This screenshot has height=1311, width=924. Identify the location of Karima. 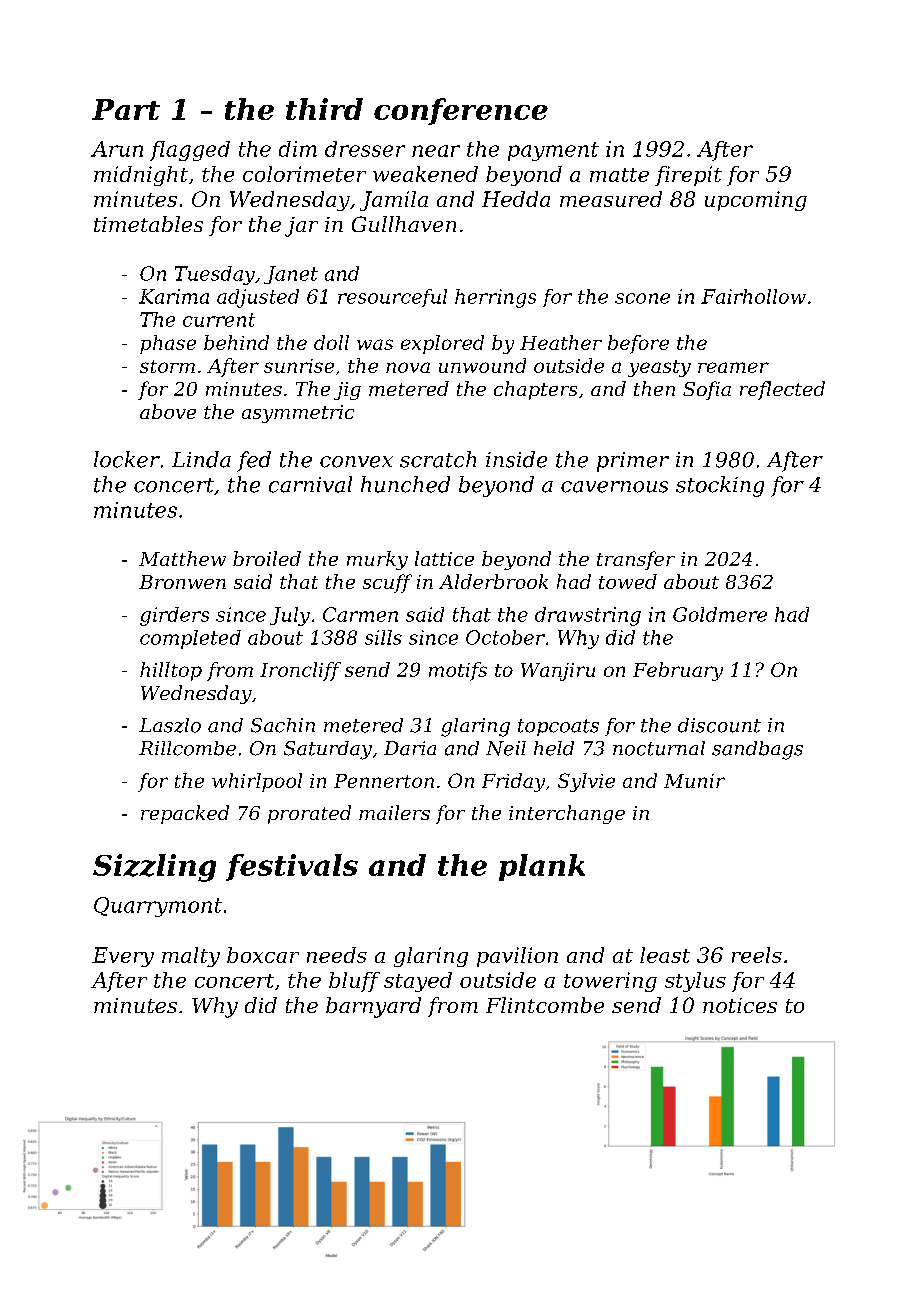
(174, 296).
